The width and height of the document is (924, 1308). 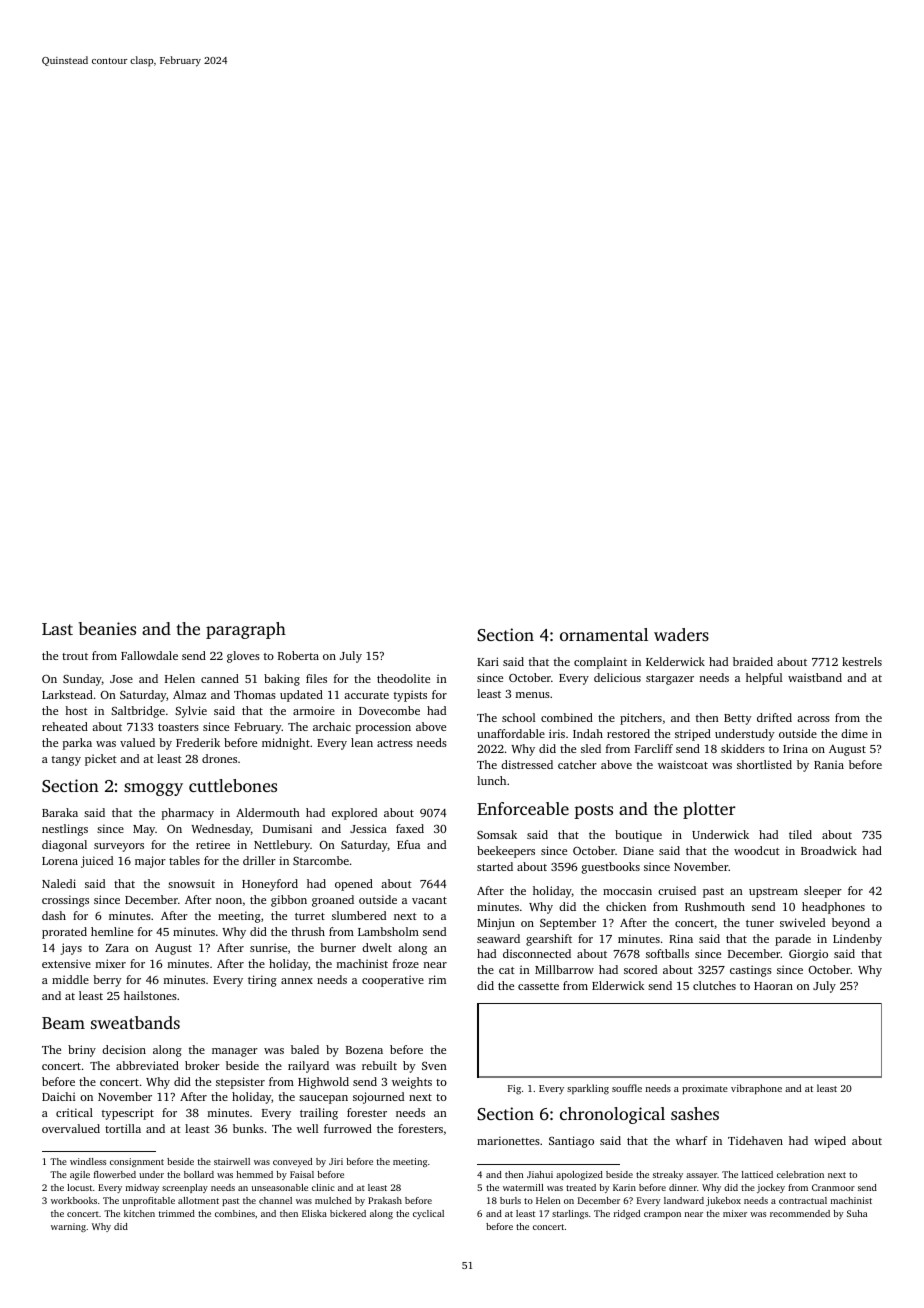 I want to click on distressed, so click(x=527, y=764).
